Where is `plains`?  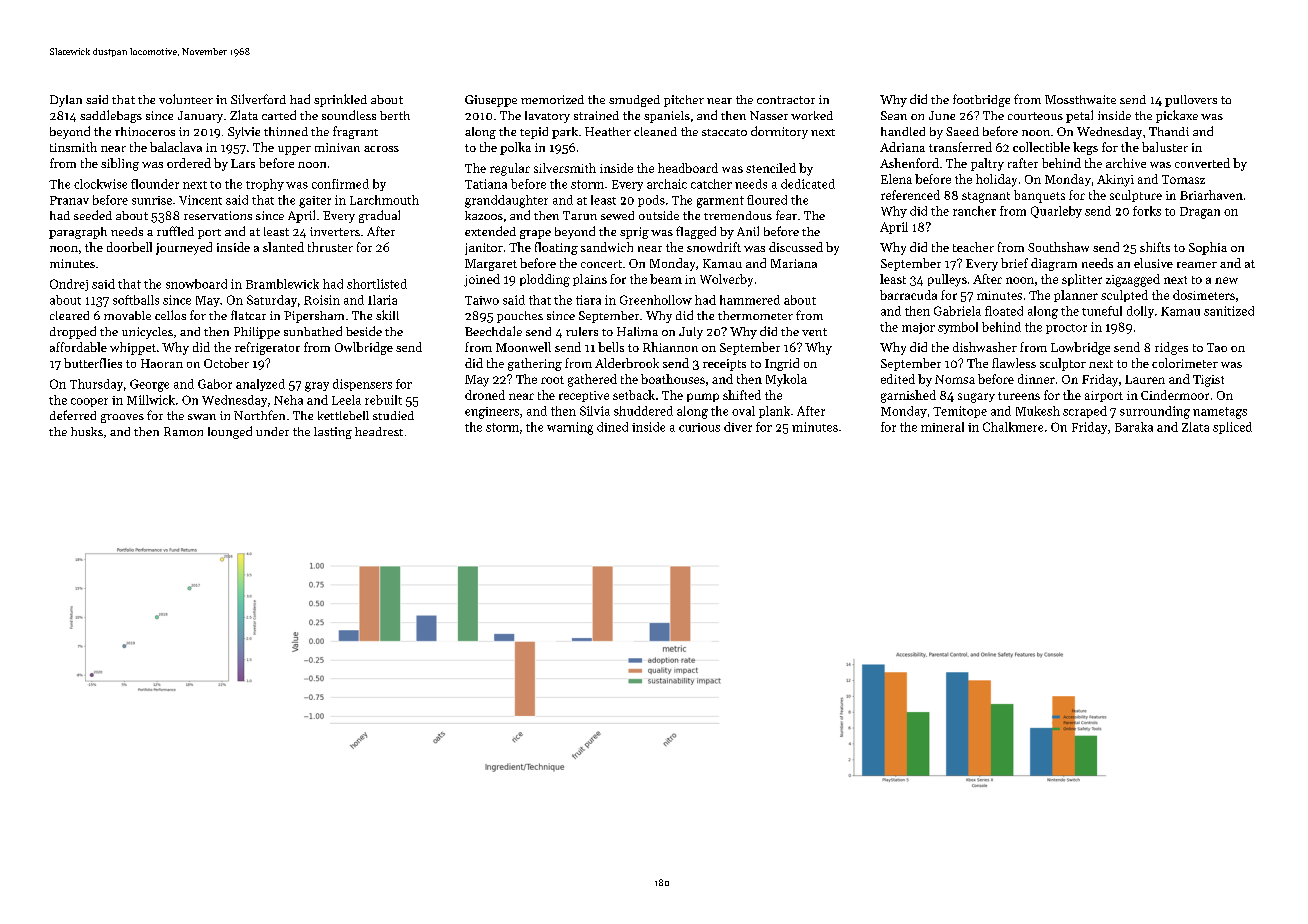
plains is located at coordinates (590, 280).
